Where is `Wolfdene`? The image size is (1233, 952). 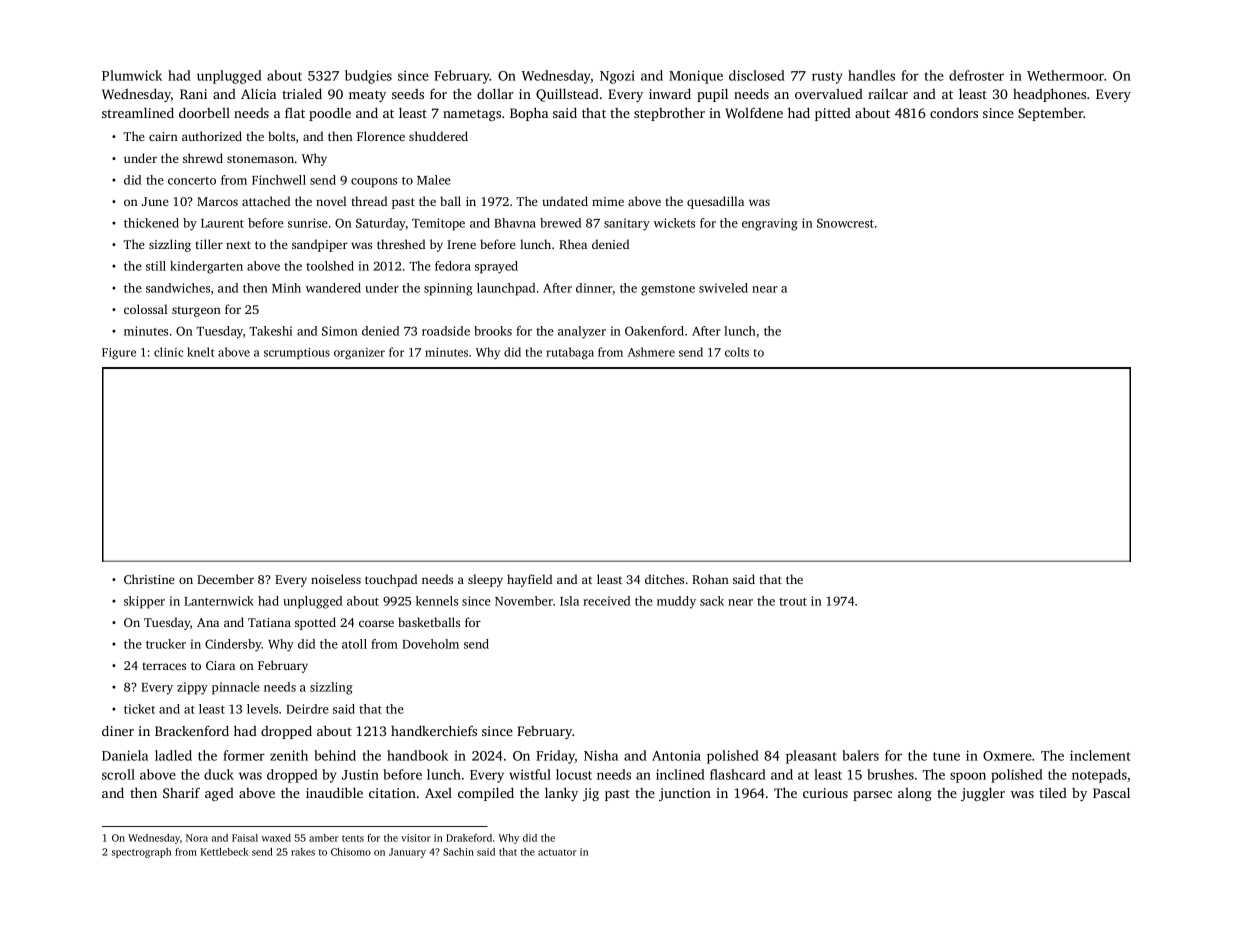
Wolfdene is located at coordinates (754, 112).
